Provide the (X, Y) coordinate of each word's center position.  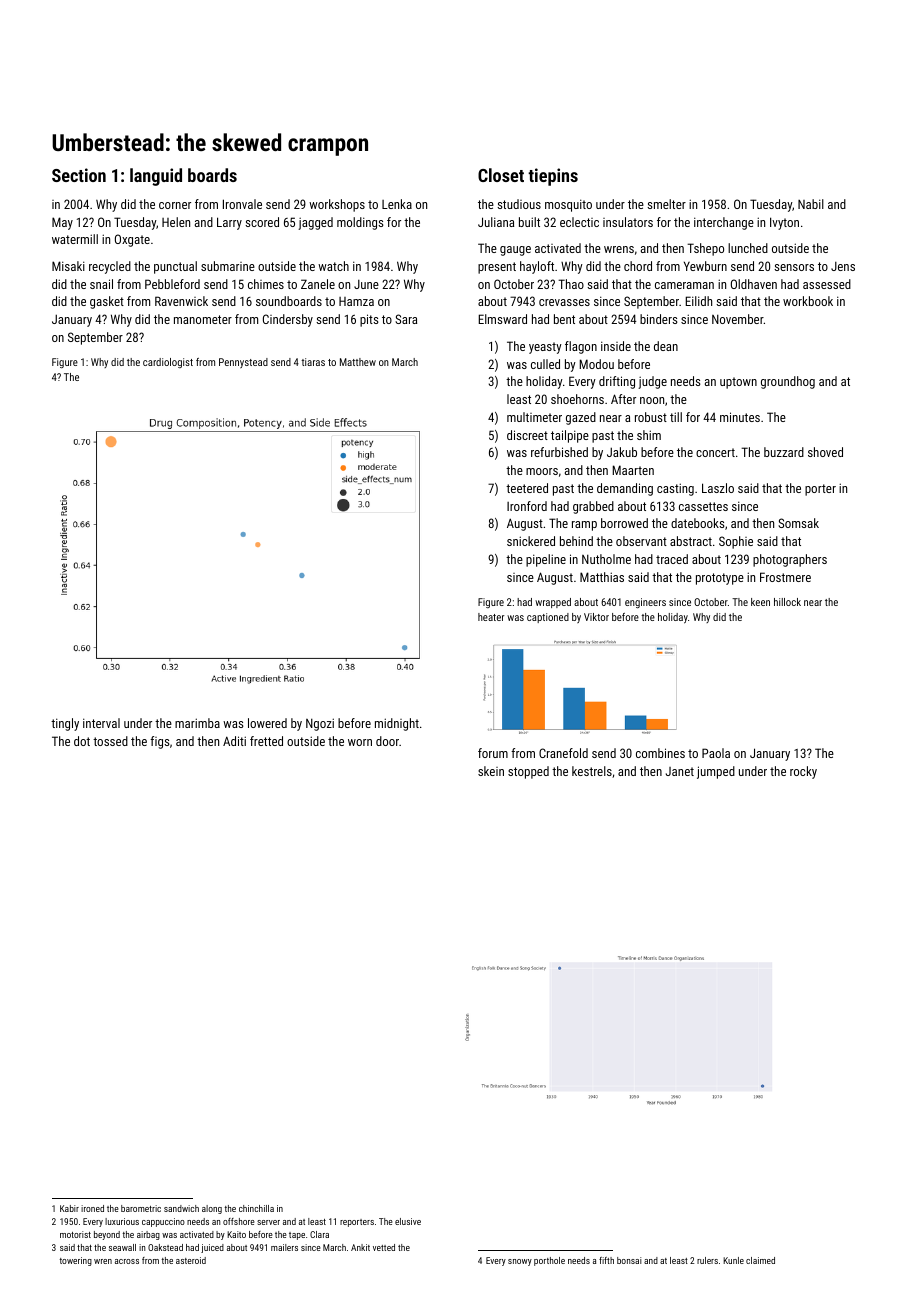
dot (82, 741)
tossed (110, 741)
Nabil (811, 204)
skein (491, 771)
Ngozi (320, 724)
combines (660, 753)
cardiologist (168, 363)
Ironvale (242, 204)
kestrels (592, 771)
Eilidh (698, 301)
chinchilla (256, 1208)
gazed (581, 418)
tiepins (553, 177)
